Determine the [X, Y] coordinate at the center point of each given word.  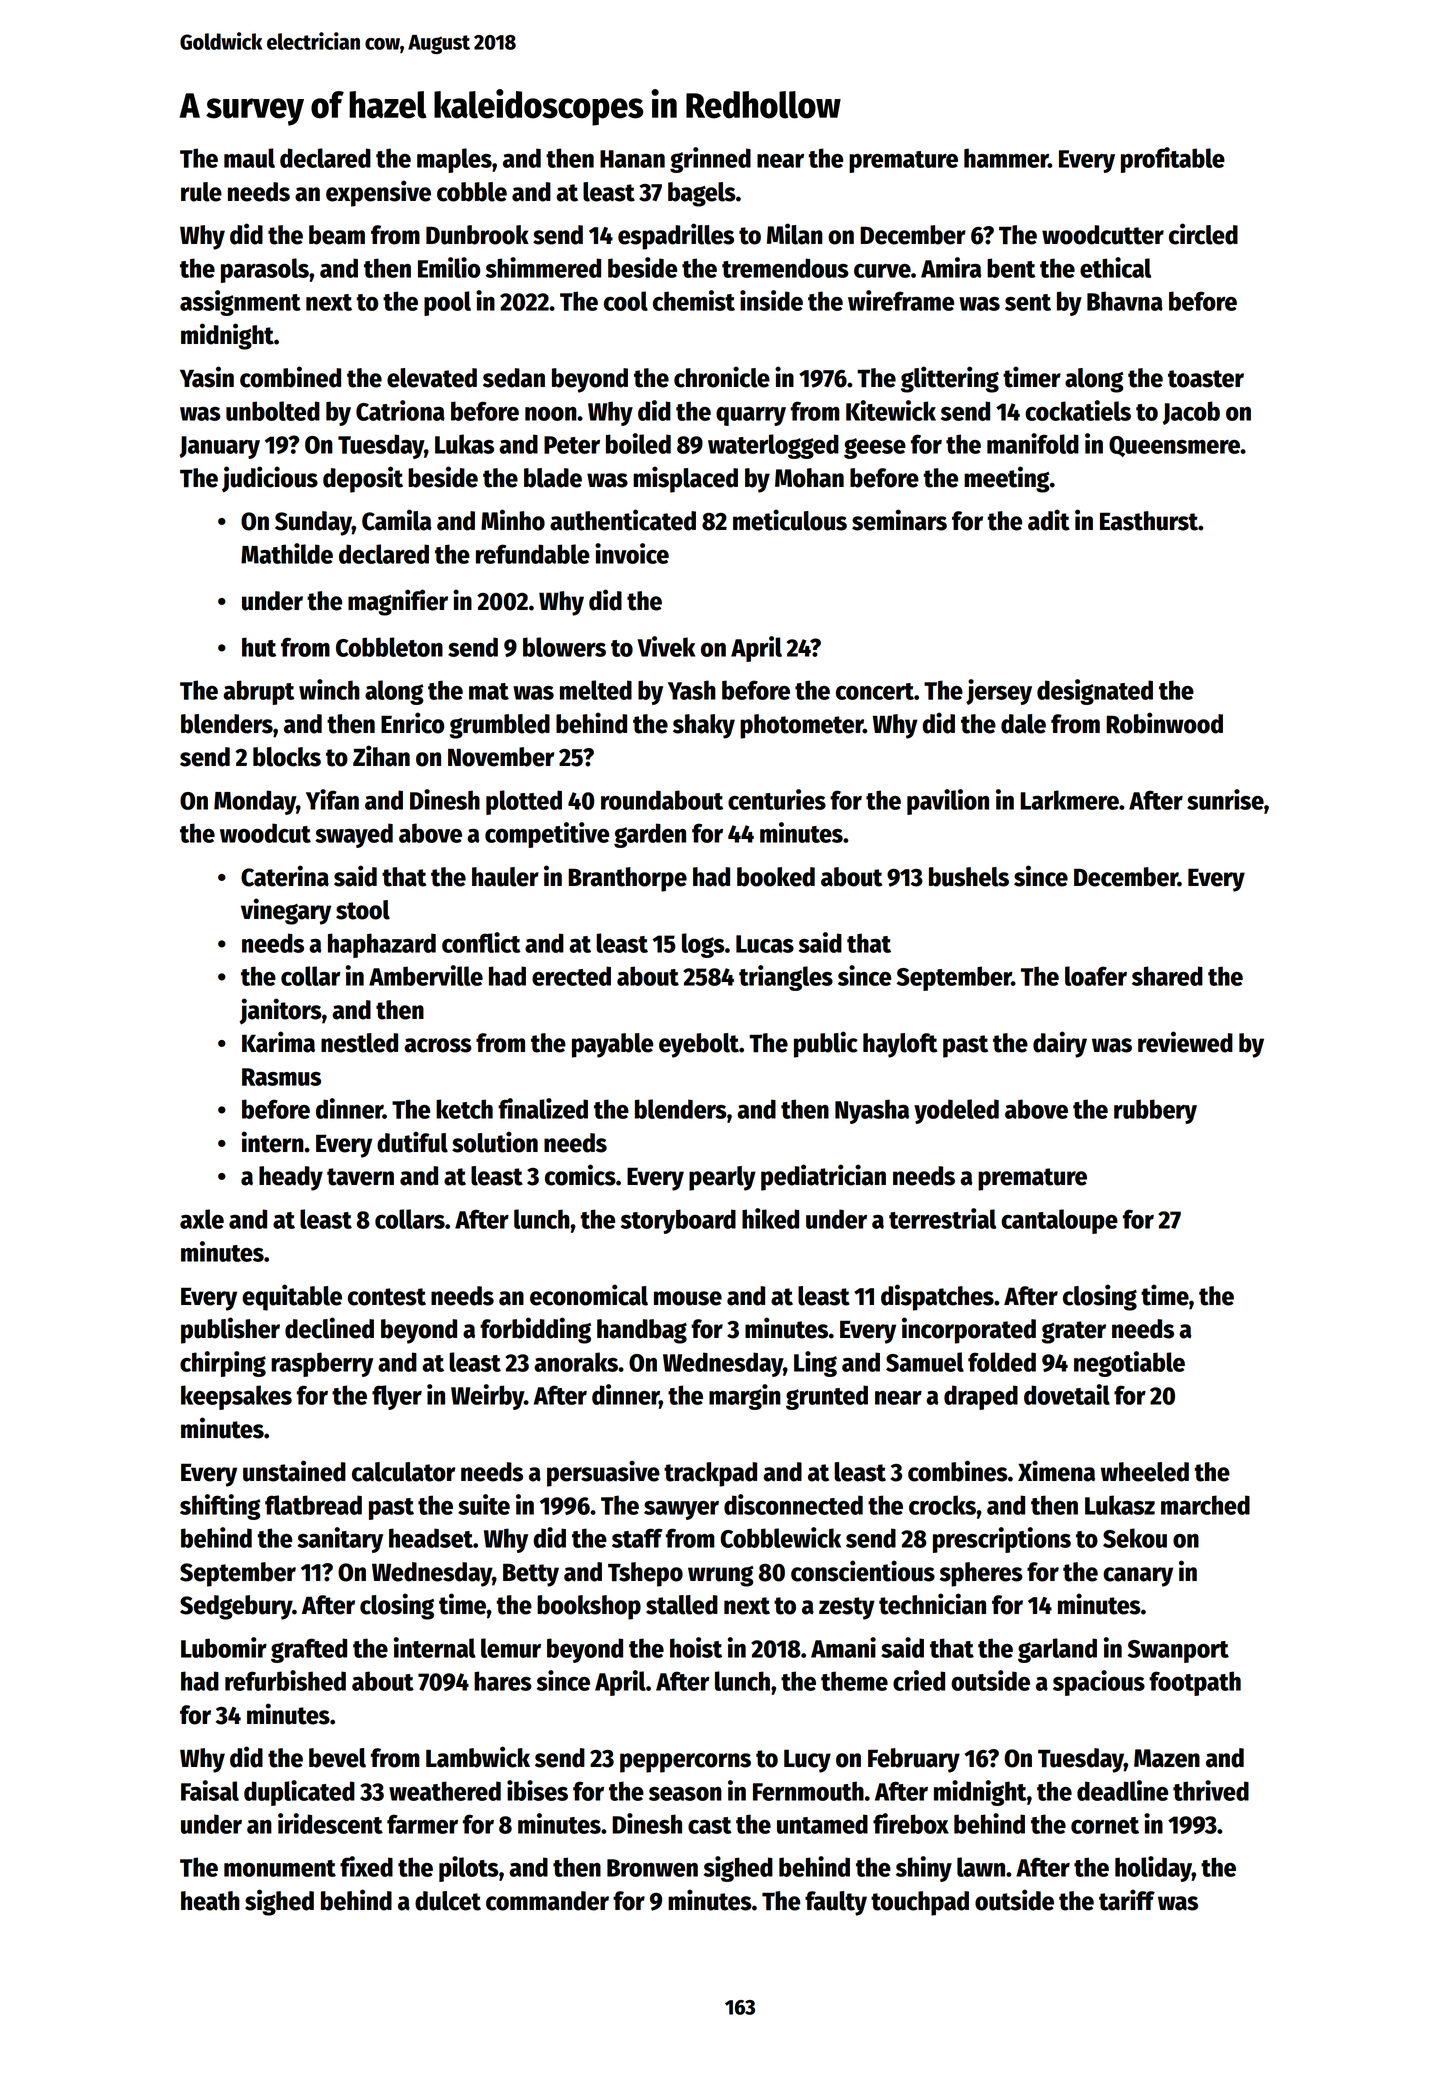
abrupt [259, 692]
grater [1074, 1332]
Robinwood [1164, 723]
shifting [220, 1507]
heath [210, 1901]
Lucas [765, 944]
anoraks [576, 1362]
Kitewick [891, 410]
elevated [432, 378]
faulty [836, 1903]
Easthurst [1149, 521]
